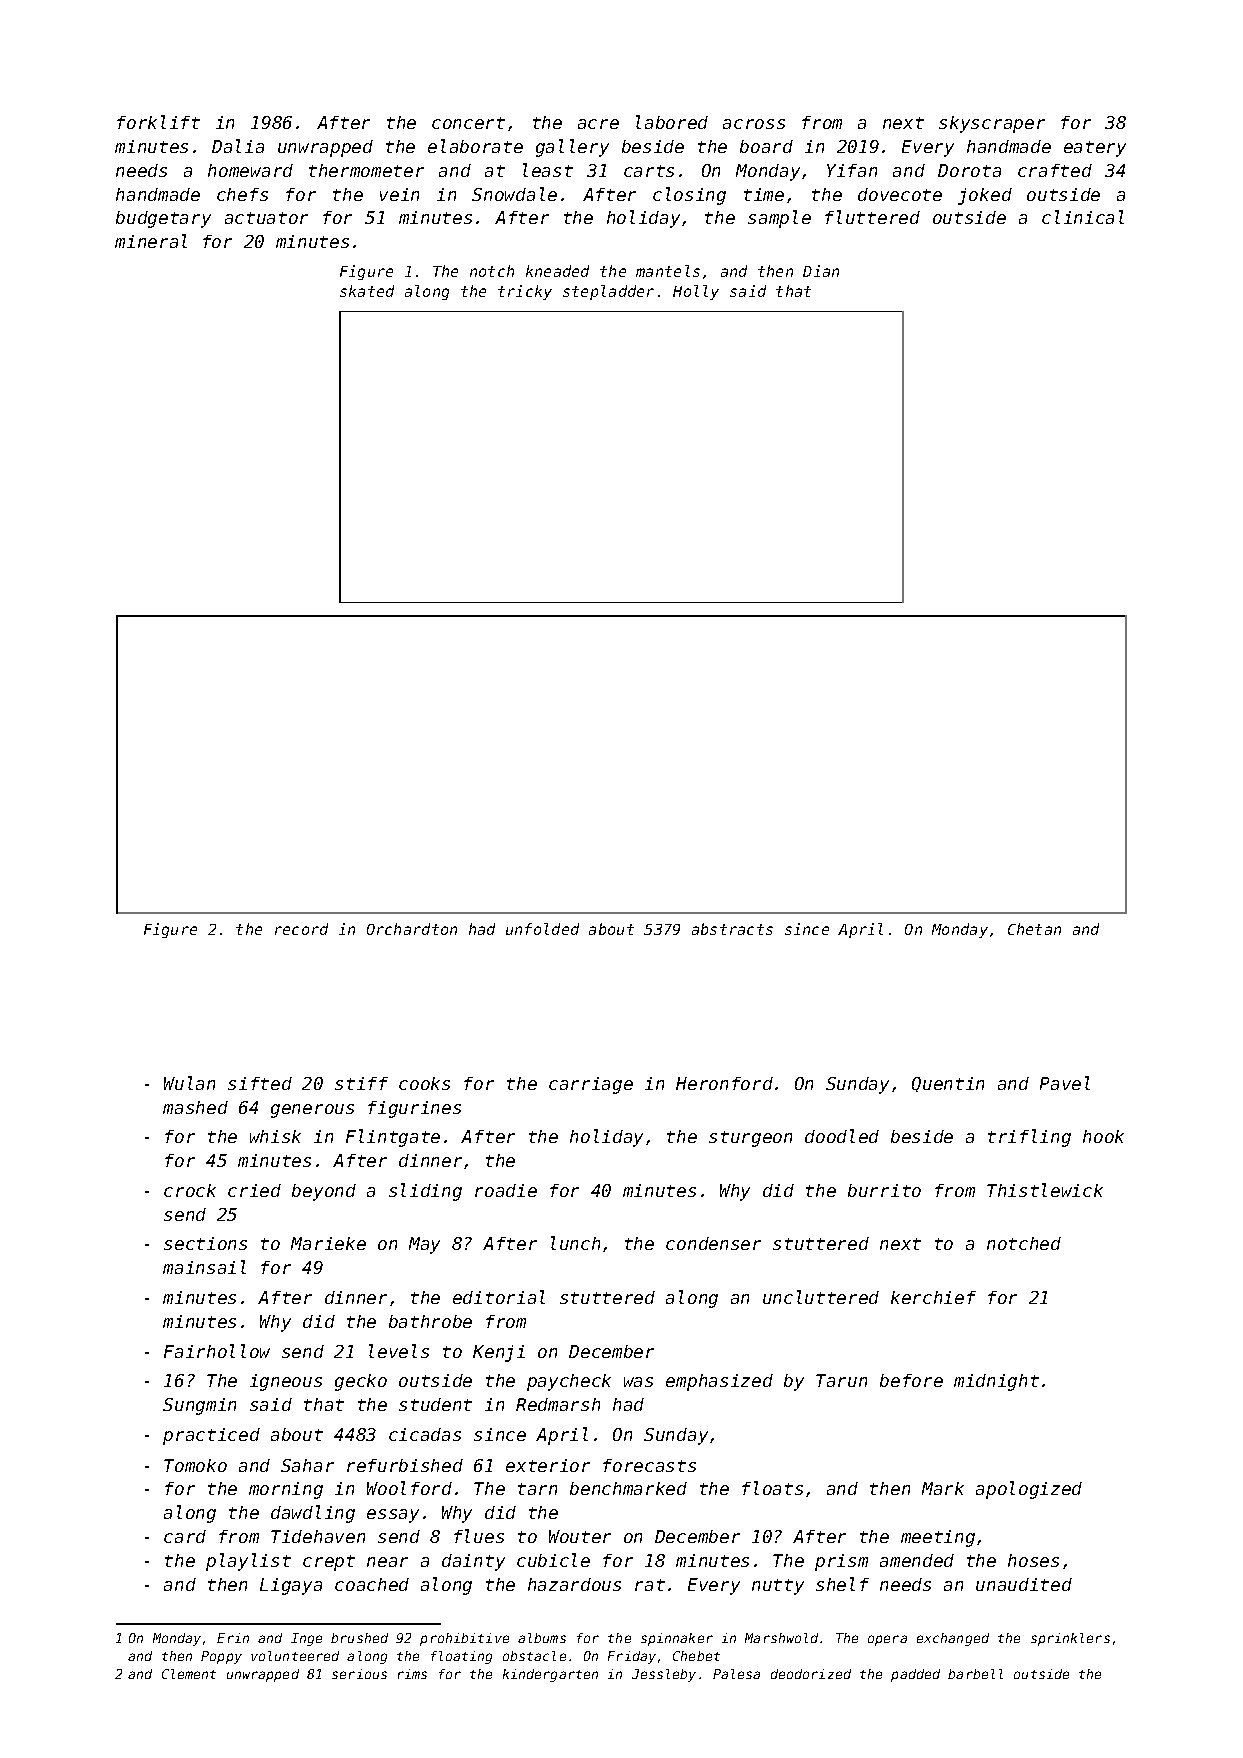  I want to click on least, so click(548, 170).
